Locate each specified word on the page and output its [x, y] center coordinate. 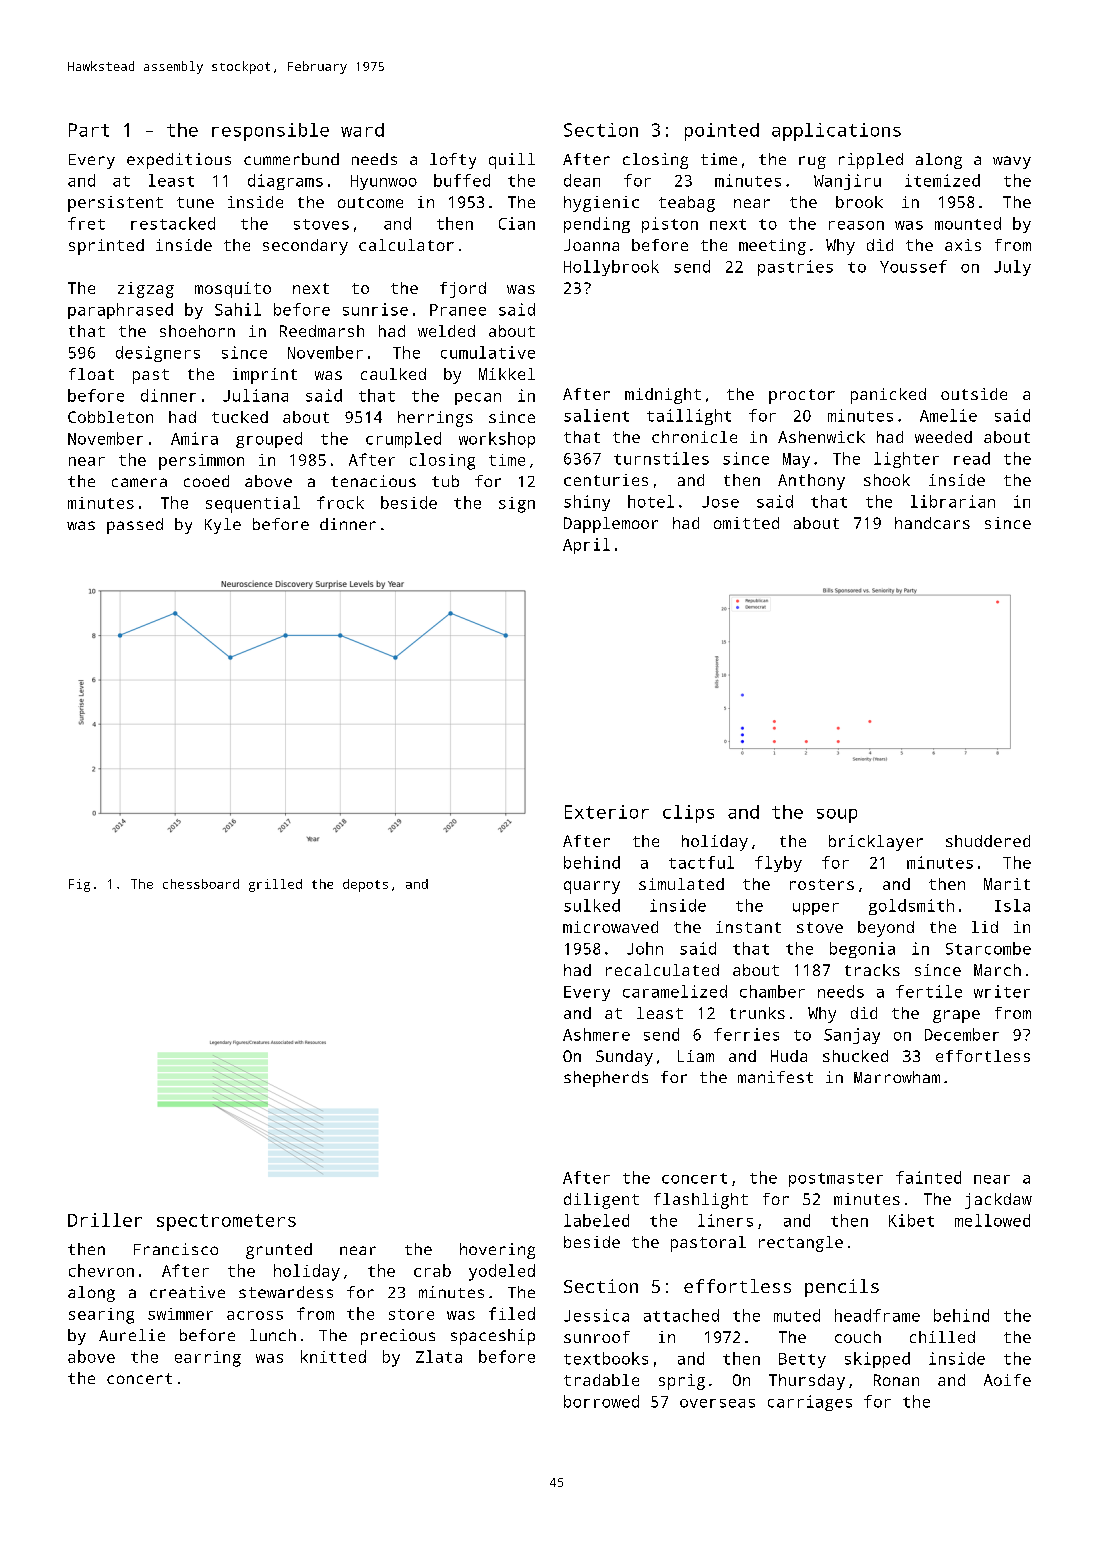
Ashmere [596, 1034]
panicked [888, 396]
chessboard [201, 884]
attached [681, 1315]
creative [187, 1292]
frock [340, 502]
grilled [275, 885]
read [972, 458]
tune [195, 202]
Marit [1007, 884]
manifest [775, 1077]
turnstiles [661, 458]
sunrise [375, 309]
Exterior [607, 812]
